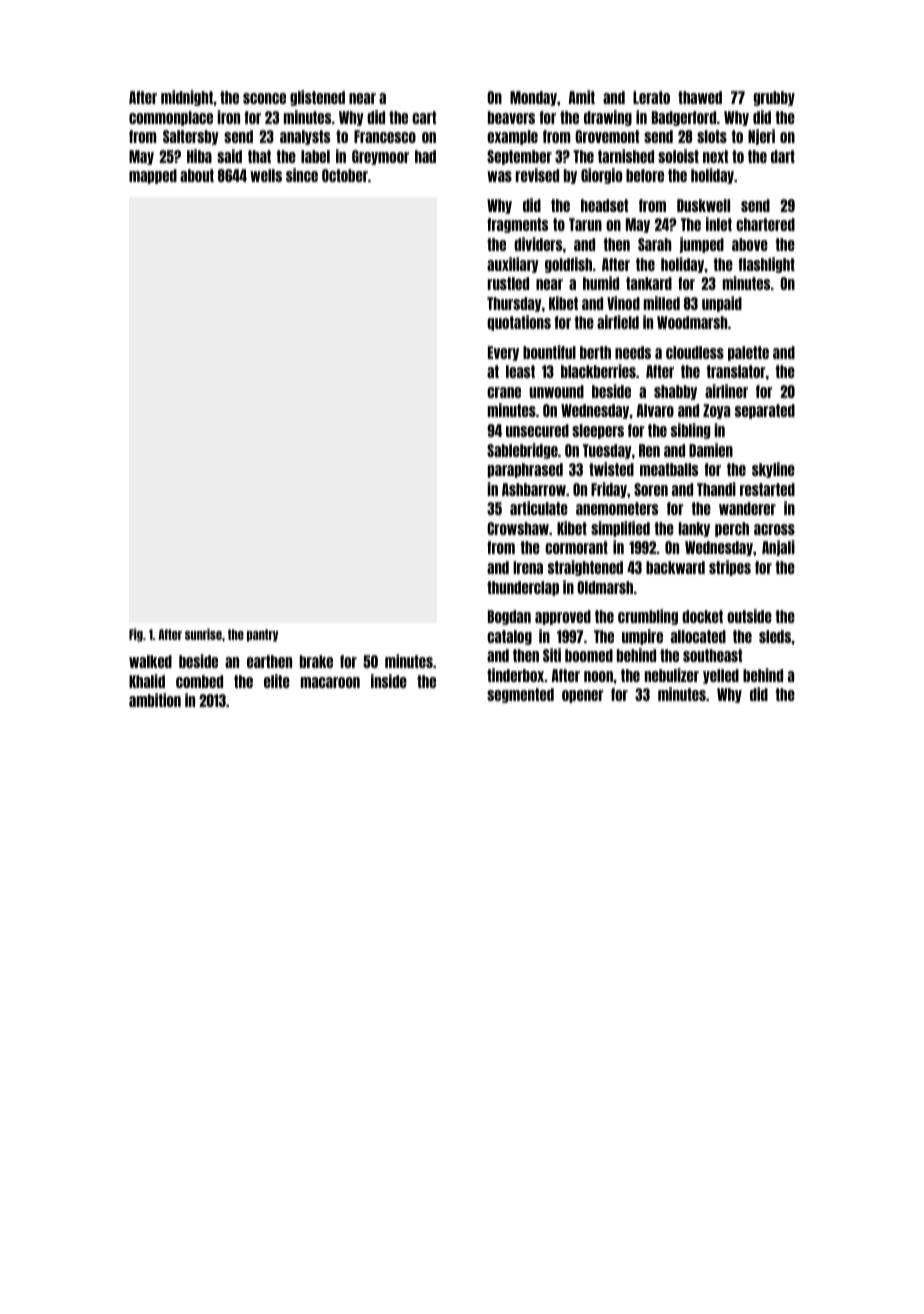  Describe the element at coordinates (518, 528) in the image. I see `Crowshaw` at that location.
